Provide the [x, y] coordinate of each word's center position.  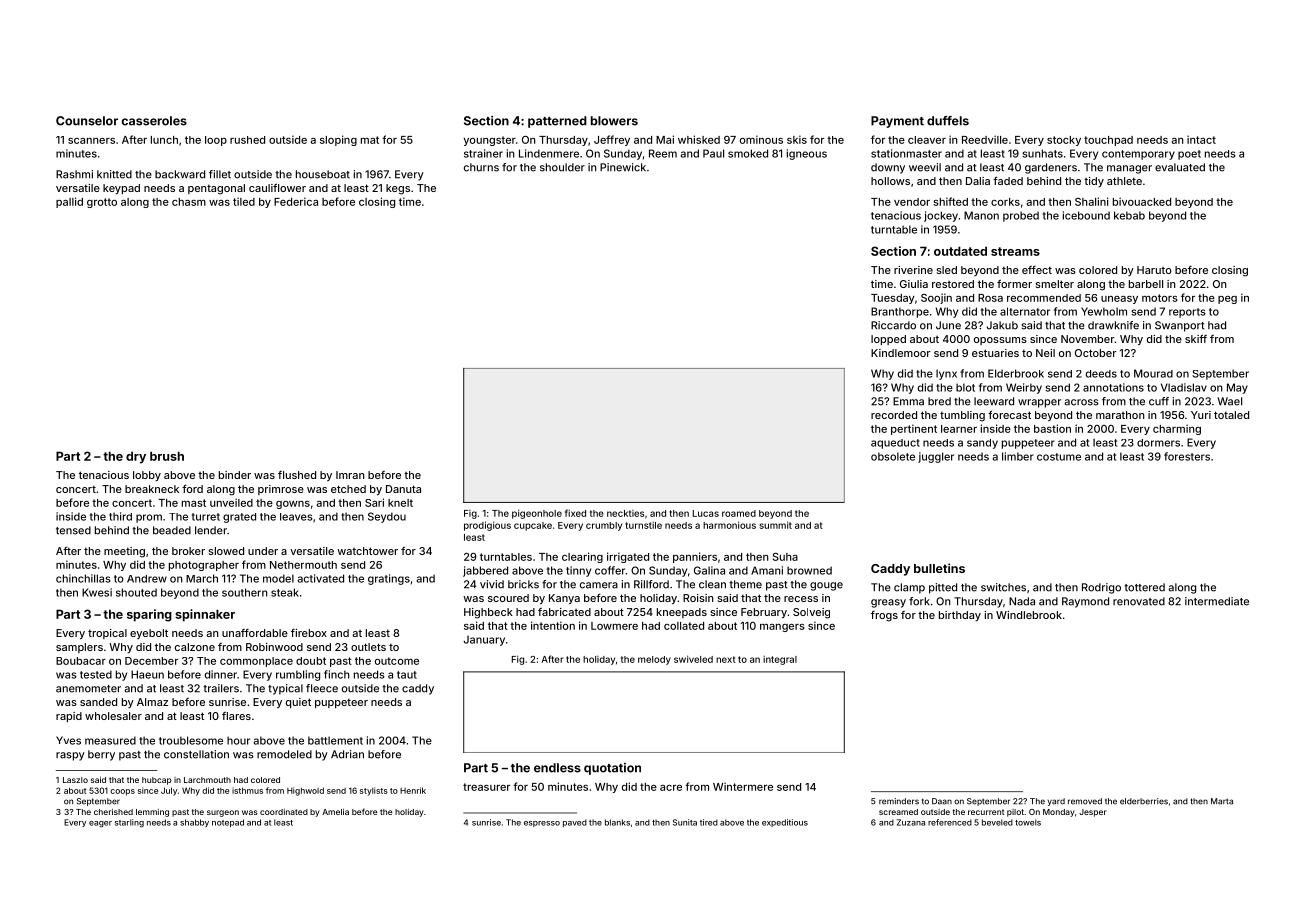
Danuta [403, 489]
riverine [913, 270]
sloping [338, 140]
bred [939, 401]
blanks [617, 822]
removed [1085, 801]
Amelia [335, 812]
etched [348, 489]
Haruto [1154, 270]
